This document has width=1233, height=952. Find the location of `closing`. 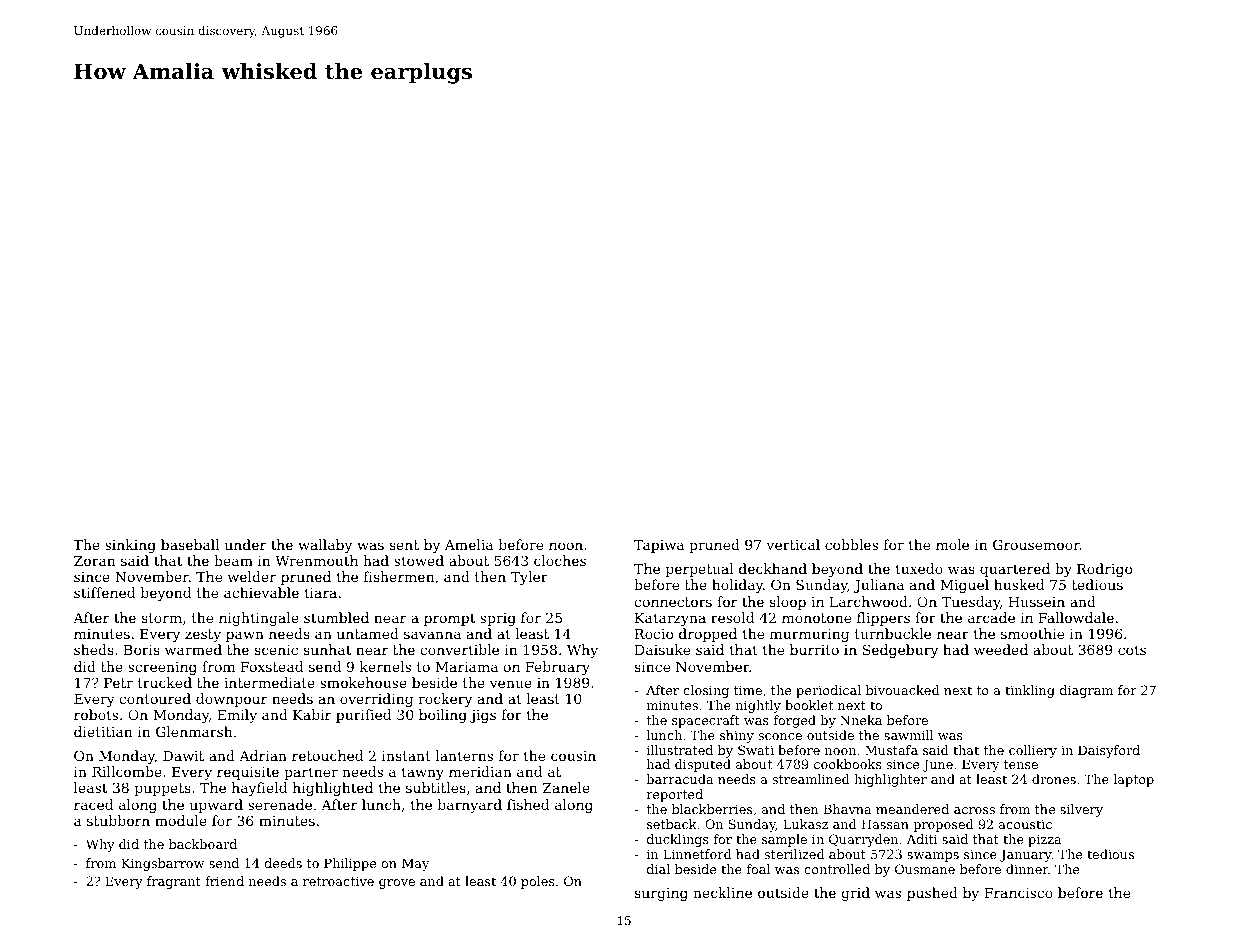

closing is located at coordinates (706, 691).
